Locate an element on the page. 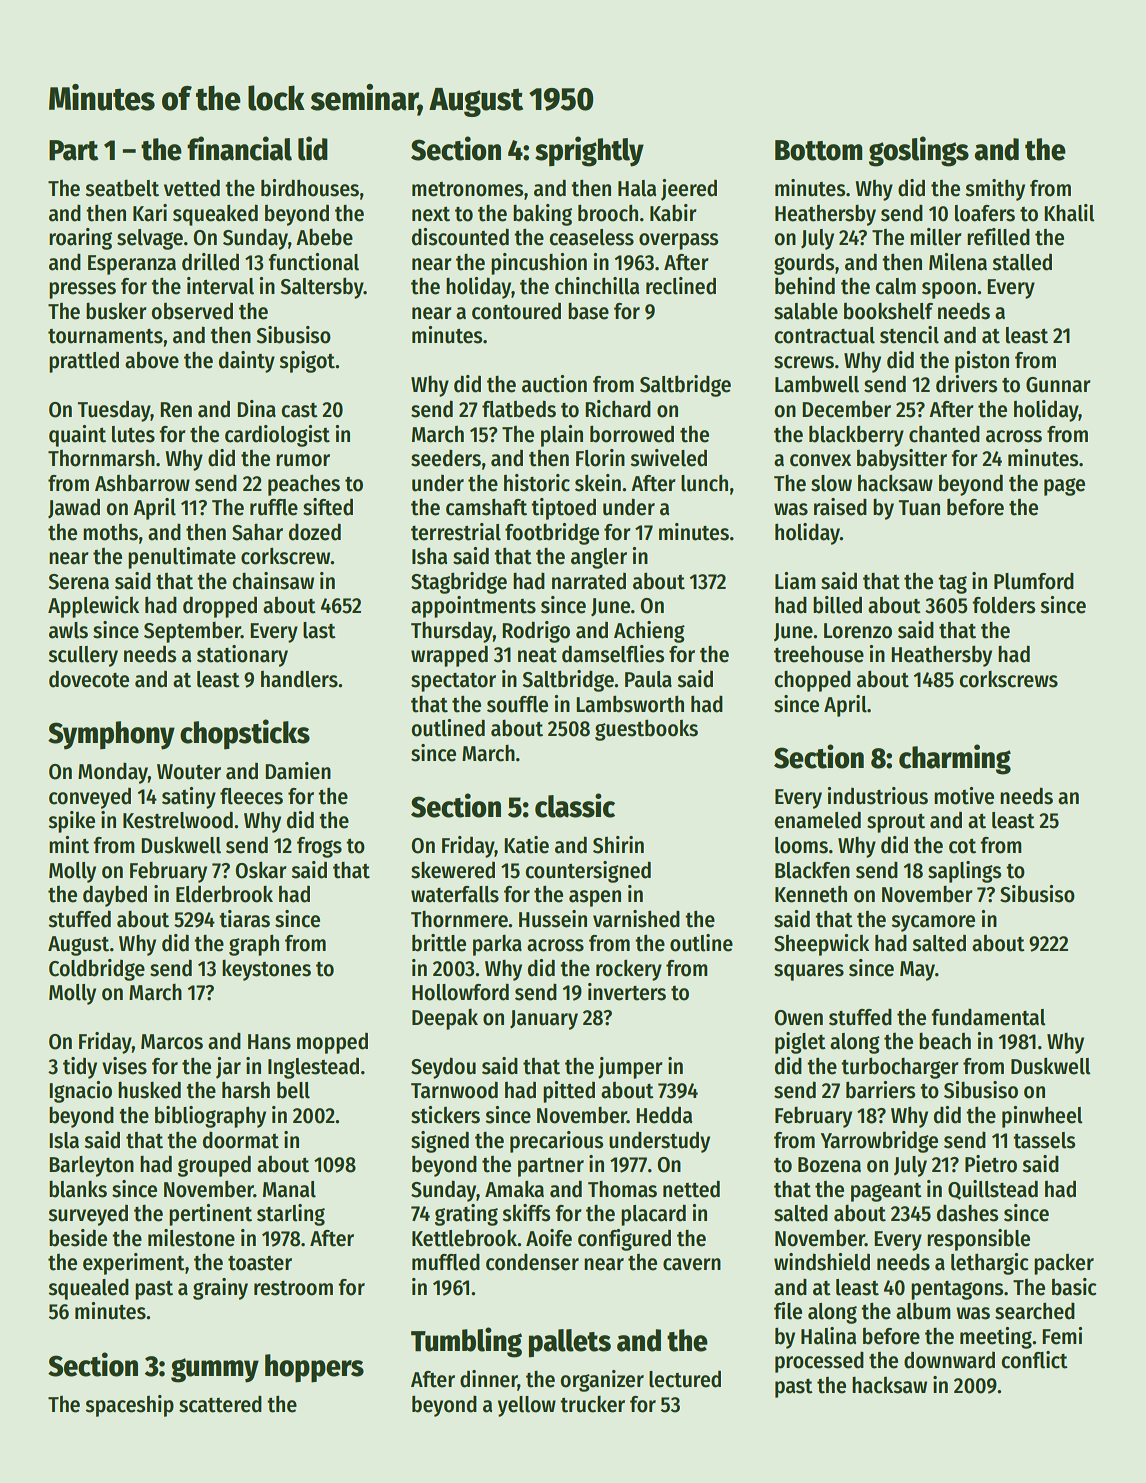  tassels is located at coordinates (1044, 1140).
